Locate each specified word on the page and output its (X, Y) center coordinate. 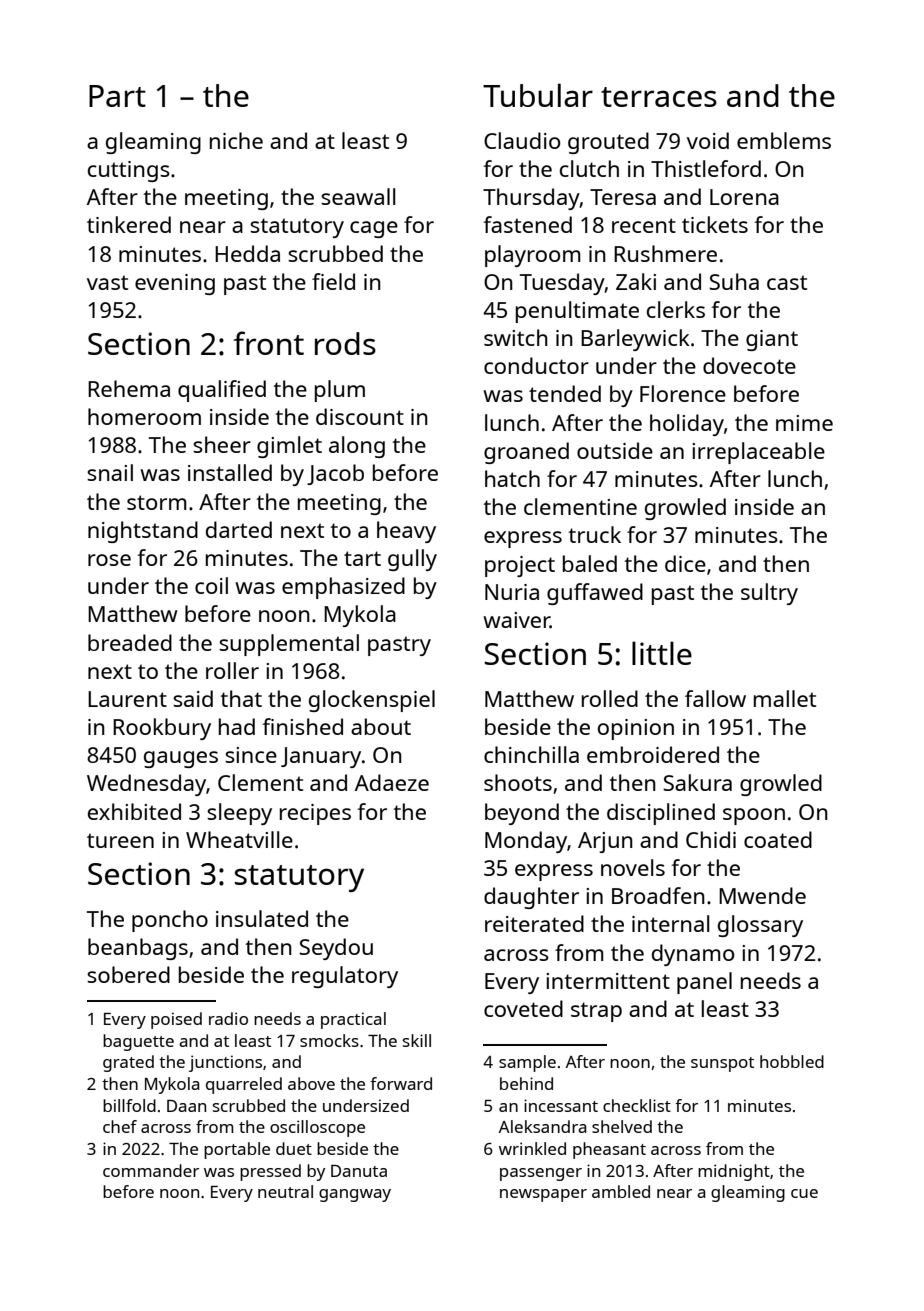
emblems (784, 140)
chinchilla (531, 754)
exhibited (134, 811)
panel (704, 983)
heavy (406, 532)
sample (527, 1063)
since (251, 755)
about (381, 726)
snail (110, 472)
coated (778, 839)
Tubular (538, 95)
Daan (186, 1106)
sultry (769, 594)
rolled (610, 698)
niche (236, 140)
